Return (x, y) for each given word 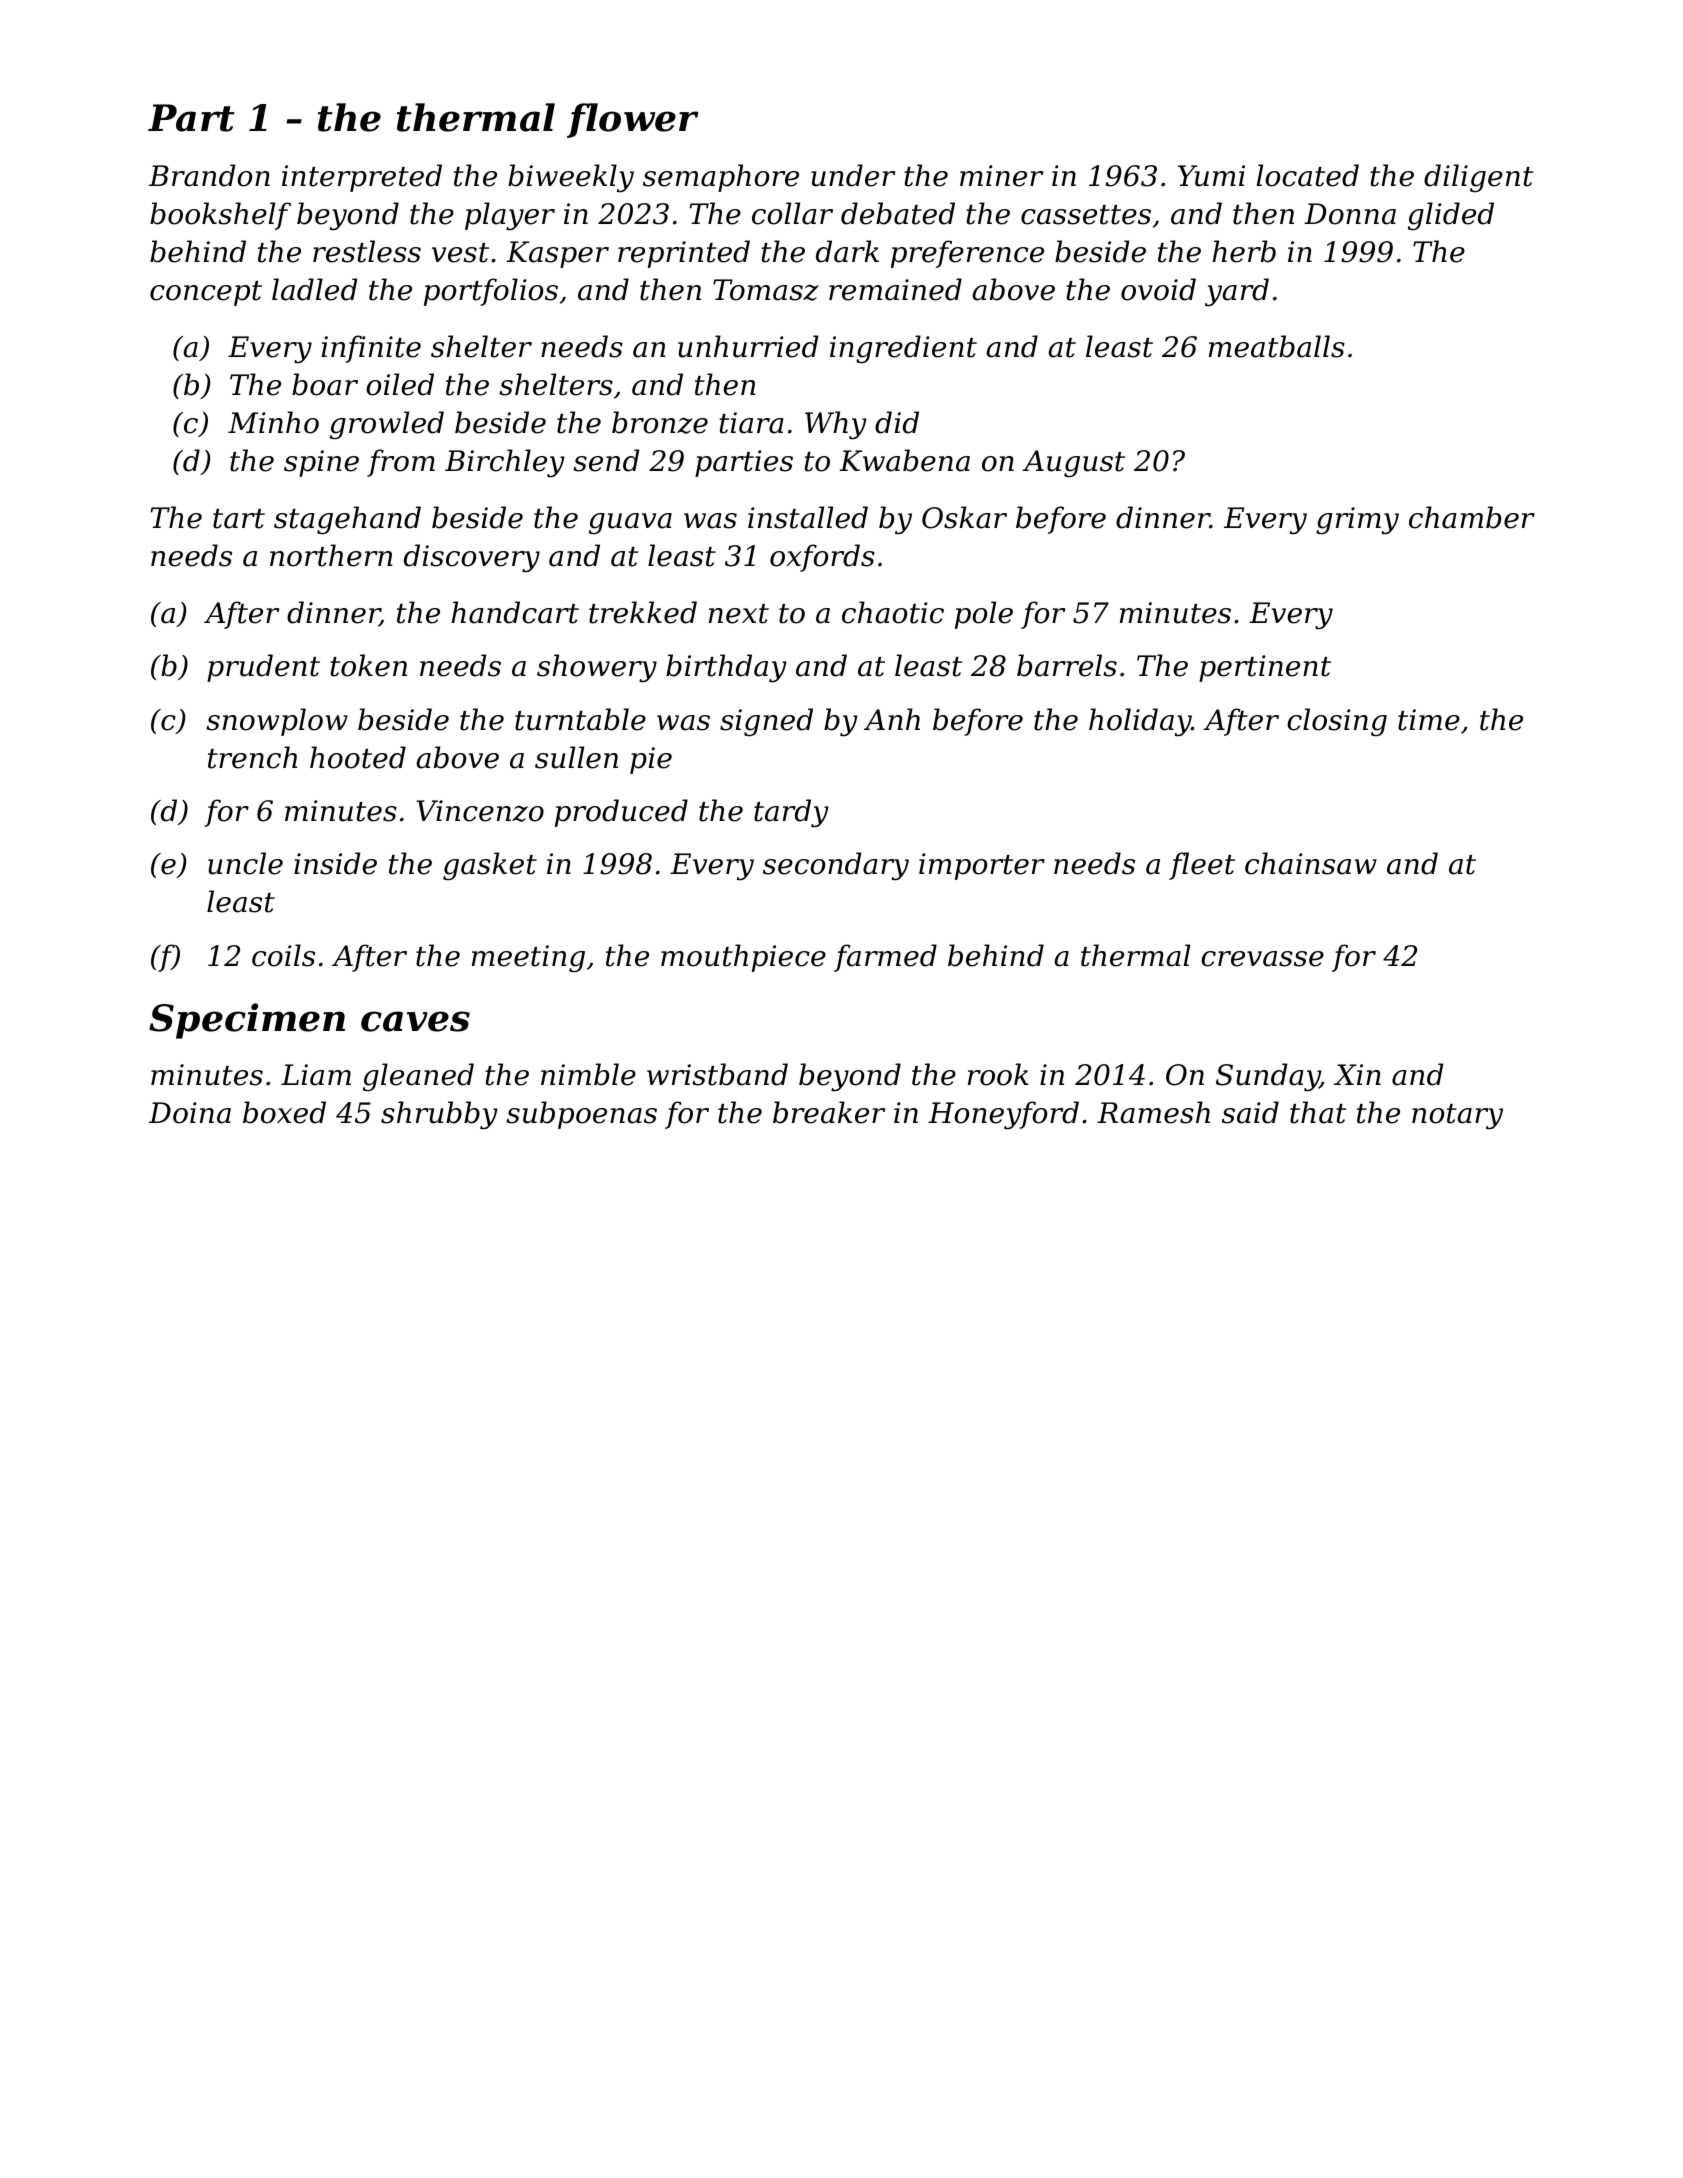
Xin (1357, 1074)
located (1308, 175)
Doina (190, 1113)
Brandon (209, 175)
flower (632, 120)
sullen (576, 757)
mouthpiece (743, 958)
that (1318, 1112)
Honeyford (1003, 1115)
